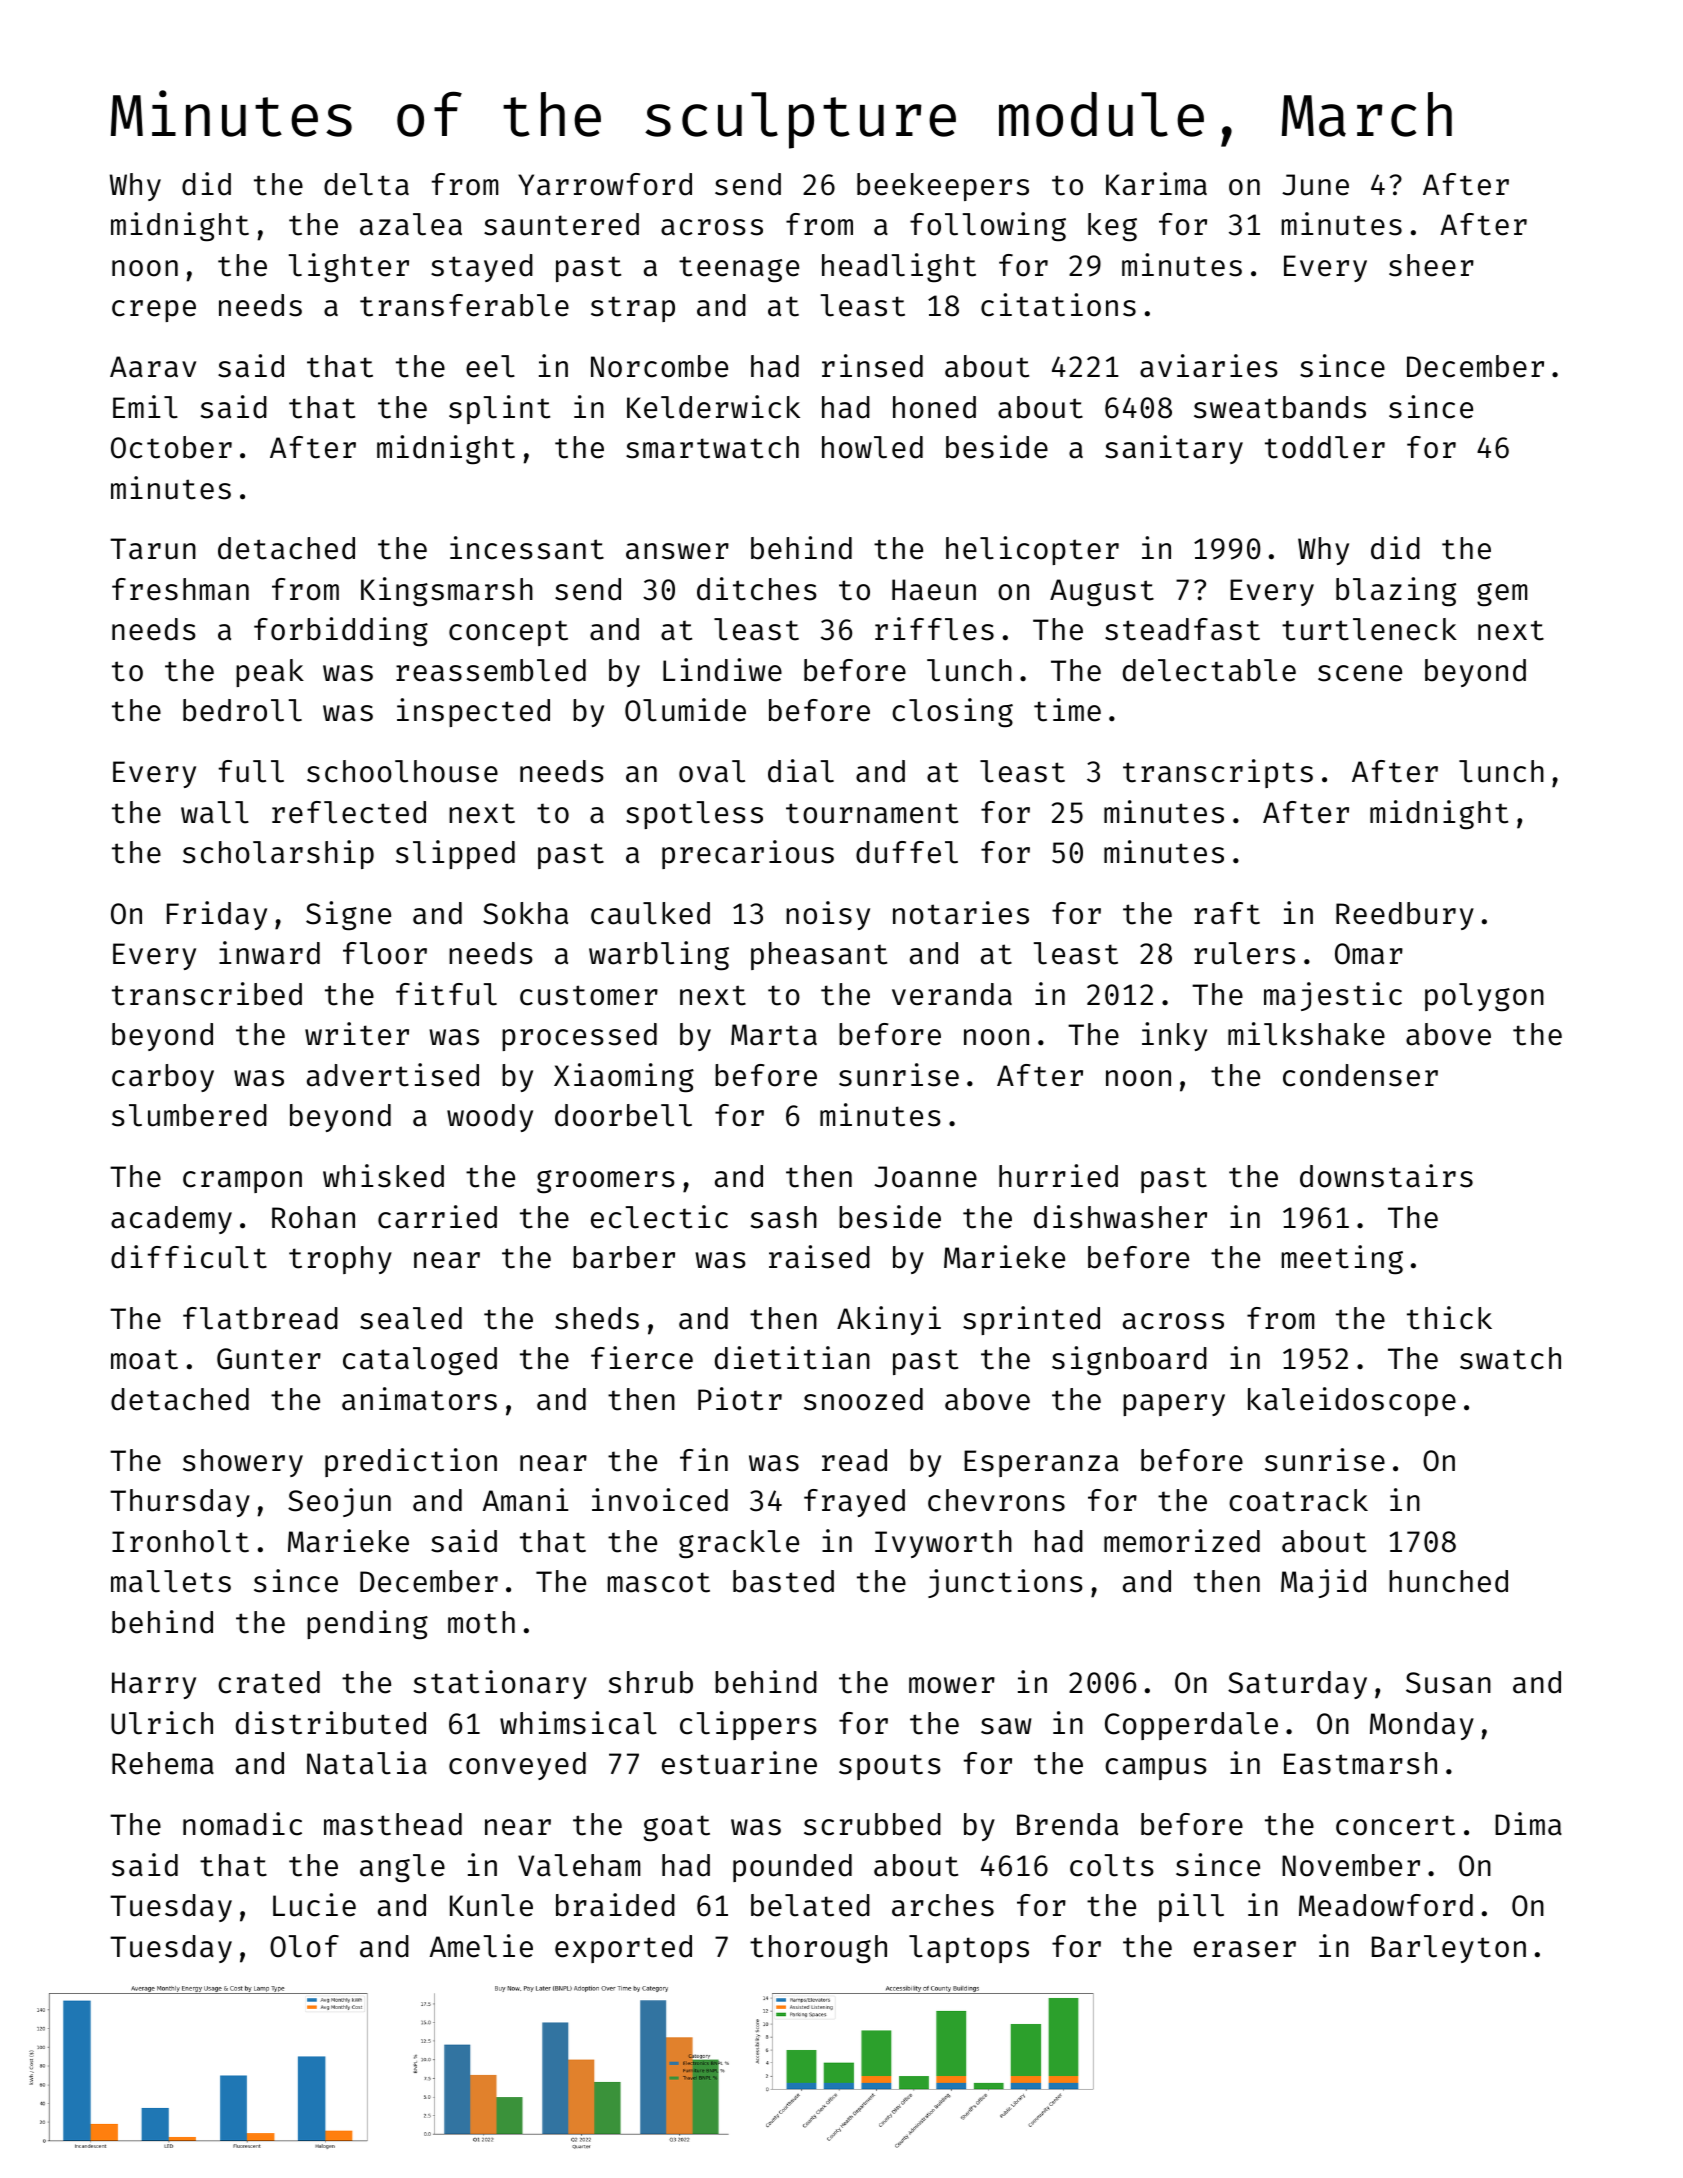 This screenshot has width=1683, height=2178. I want to click on Joanne, so click(925, 1177).
